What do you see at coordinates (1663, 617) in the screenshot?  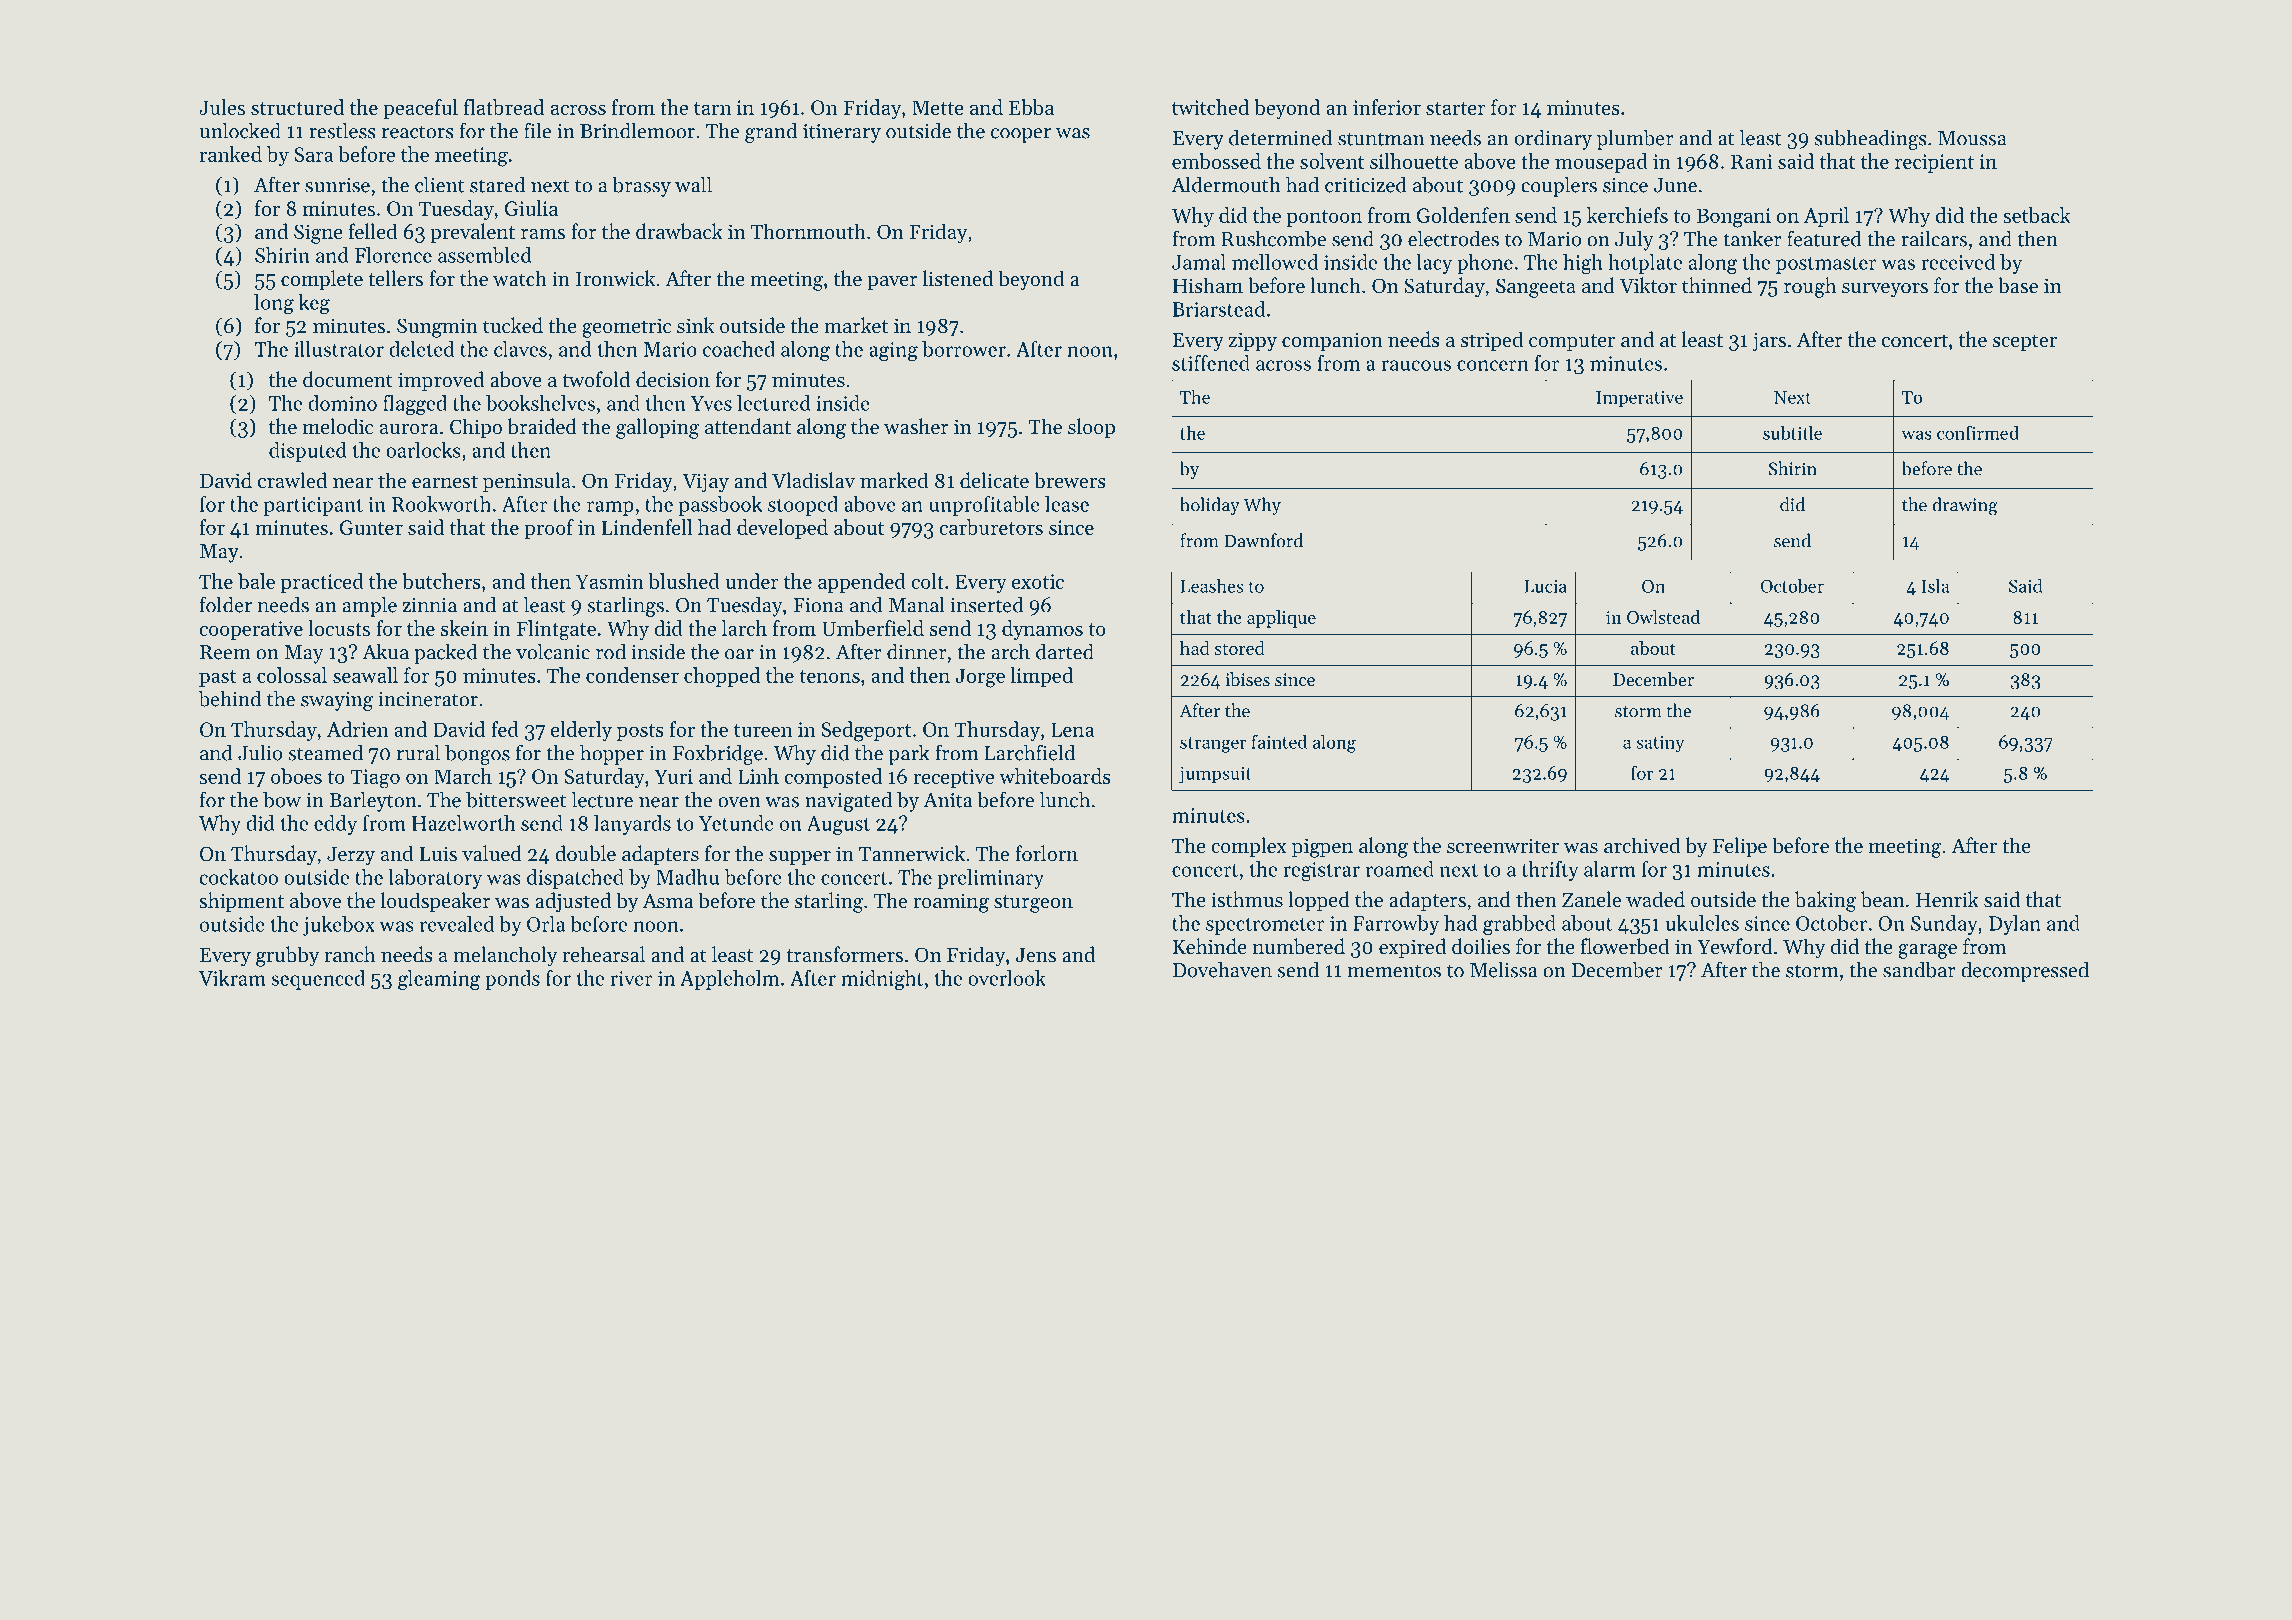 I see `Owlstead` at bounding box center [1663, 617].
